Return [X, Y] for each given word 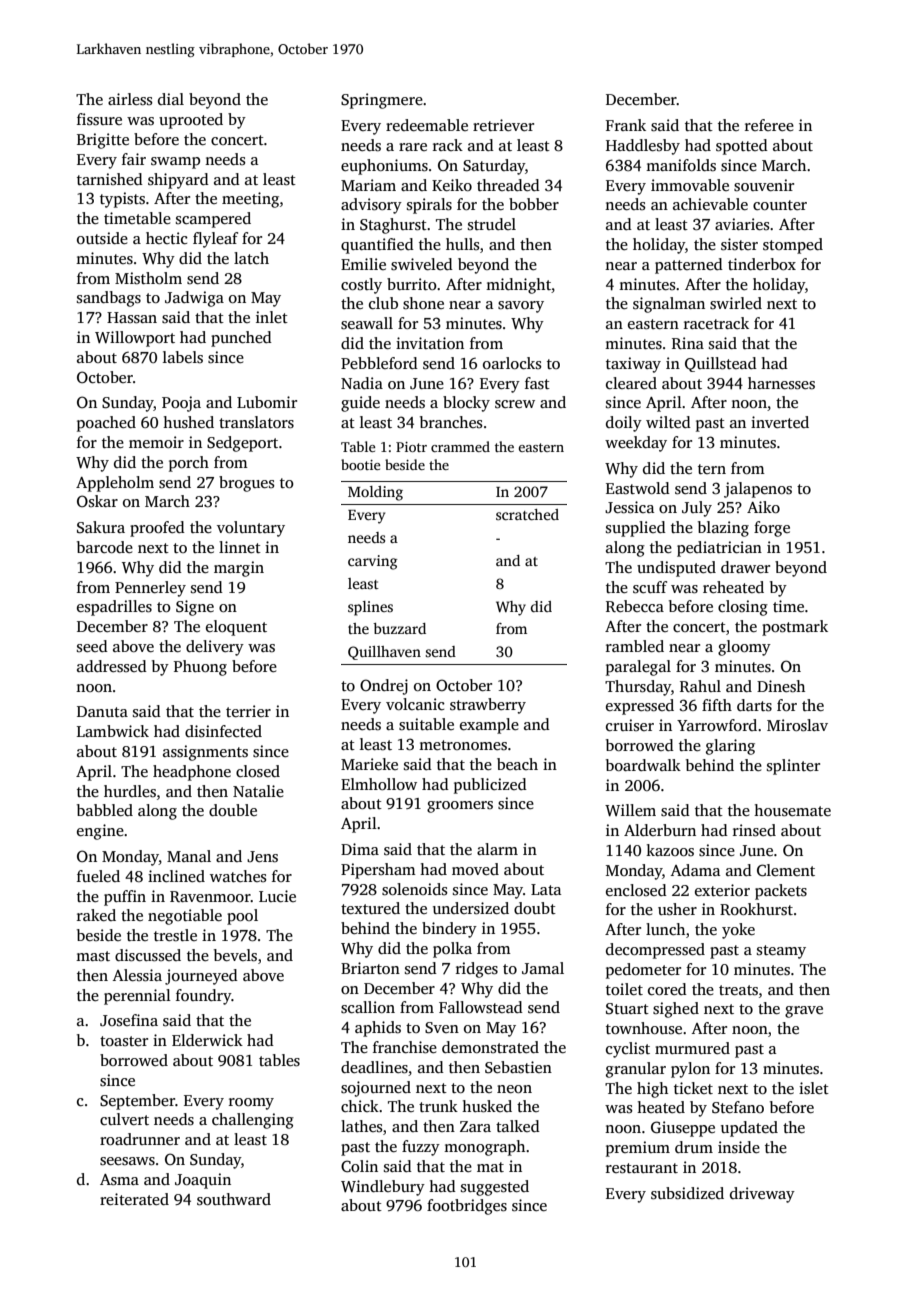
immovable [690, 185]
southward [234, 1199]
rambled [635, 646]
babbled [105, 810]
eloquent [236, 628]
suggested [495, 1188]
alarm [497, 849]
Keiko [452, 185]
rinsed [754, 830]
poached [106, 424]
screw [515, 404]
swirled [736, 303]
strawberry [488, 706]
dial [171, 99]
